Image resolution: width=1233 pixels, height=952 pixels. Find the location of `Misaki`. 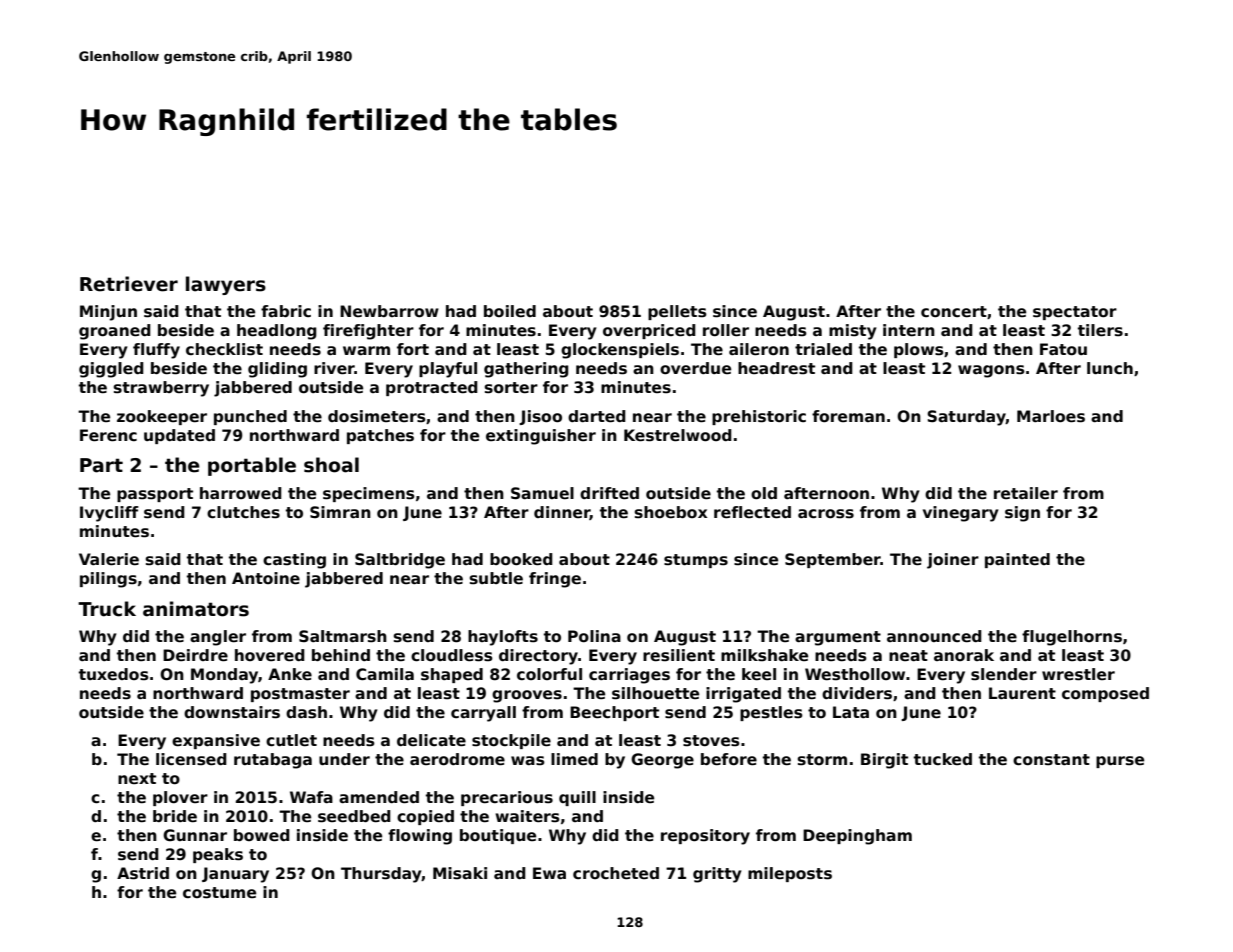

Misaki is located at coordinates (460, 873).
